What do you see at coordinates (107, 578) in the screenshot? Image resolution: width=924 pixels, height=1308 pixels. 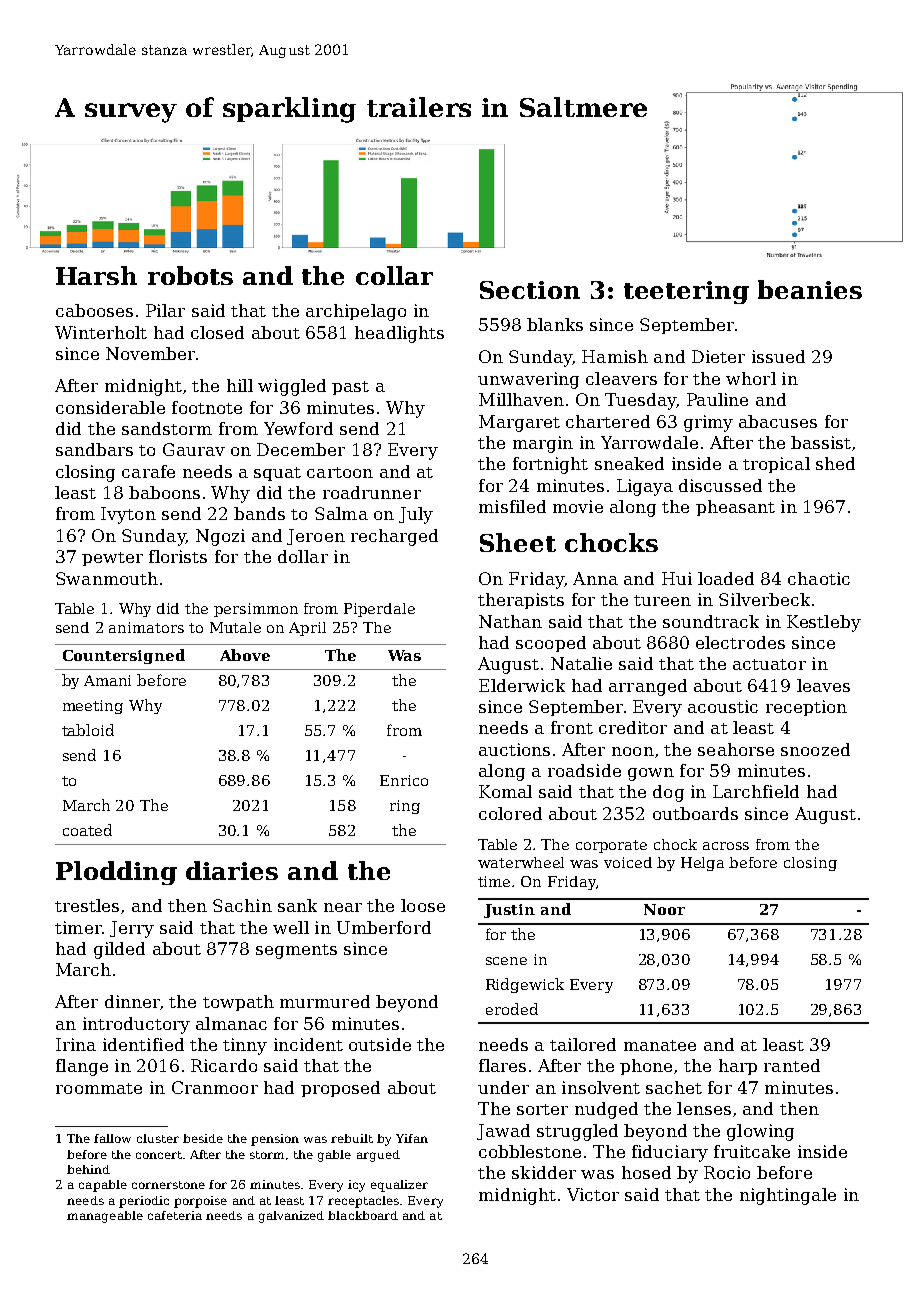 I see `Swanmouth` at bounding box center [107, 578].
